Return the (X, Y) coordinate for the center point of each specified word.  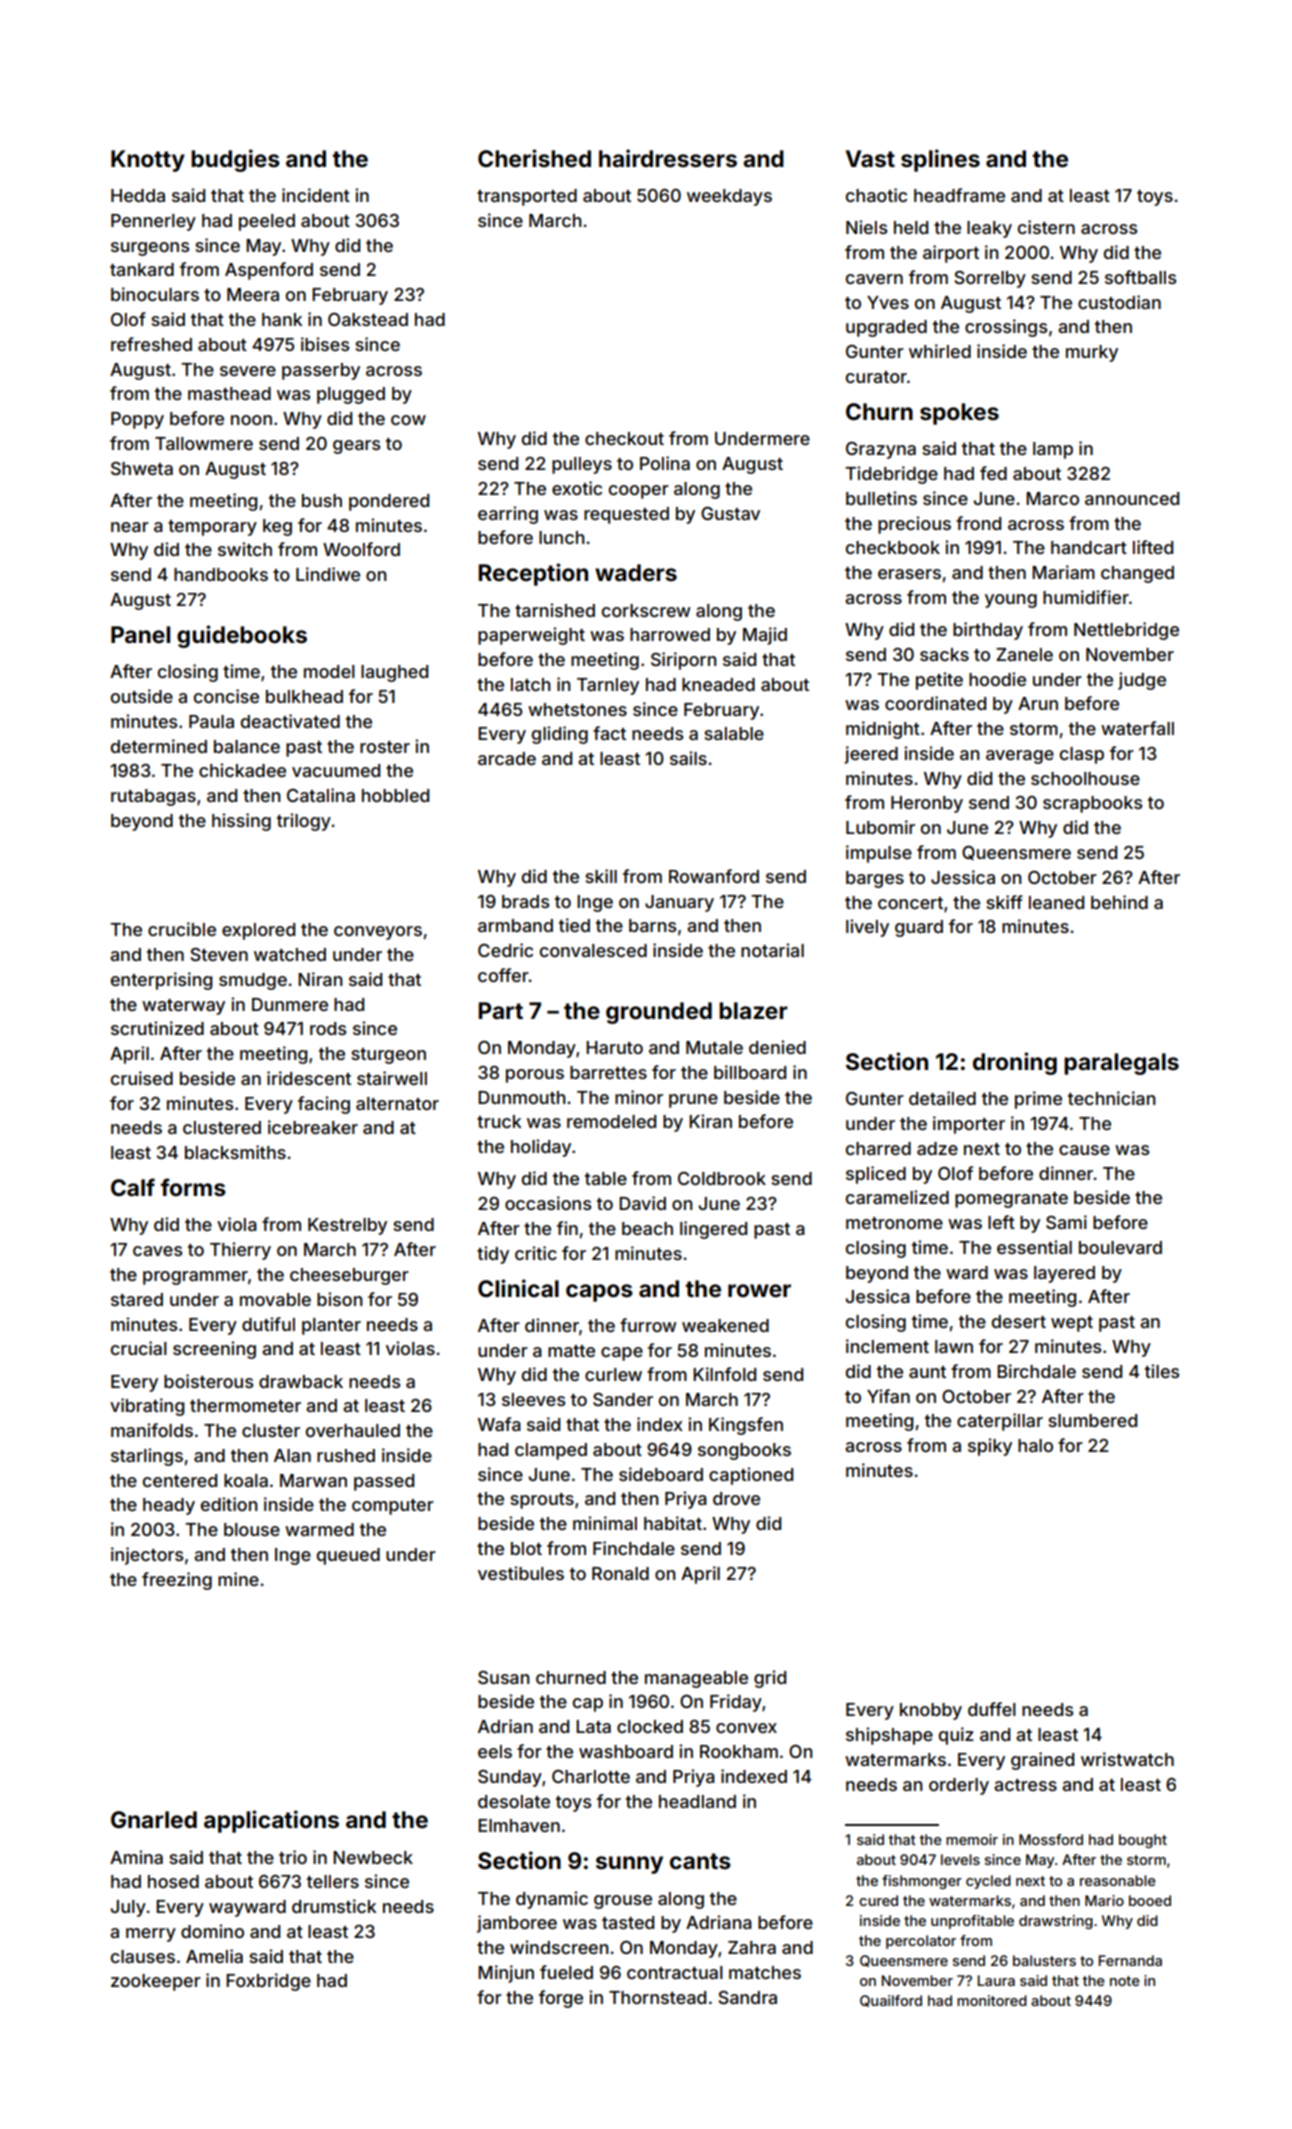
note (1125, 1981)
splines (940, 160)
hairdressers (668, 158)
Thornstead (657, 1997)
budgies (235, 160)
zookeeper (156, 1982)
